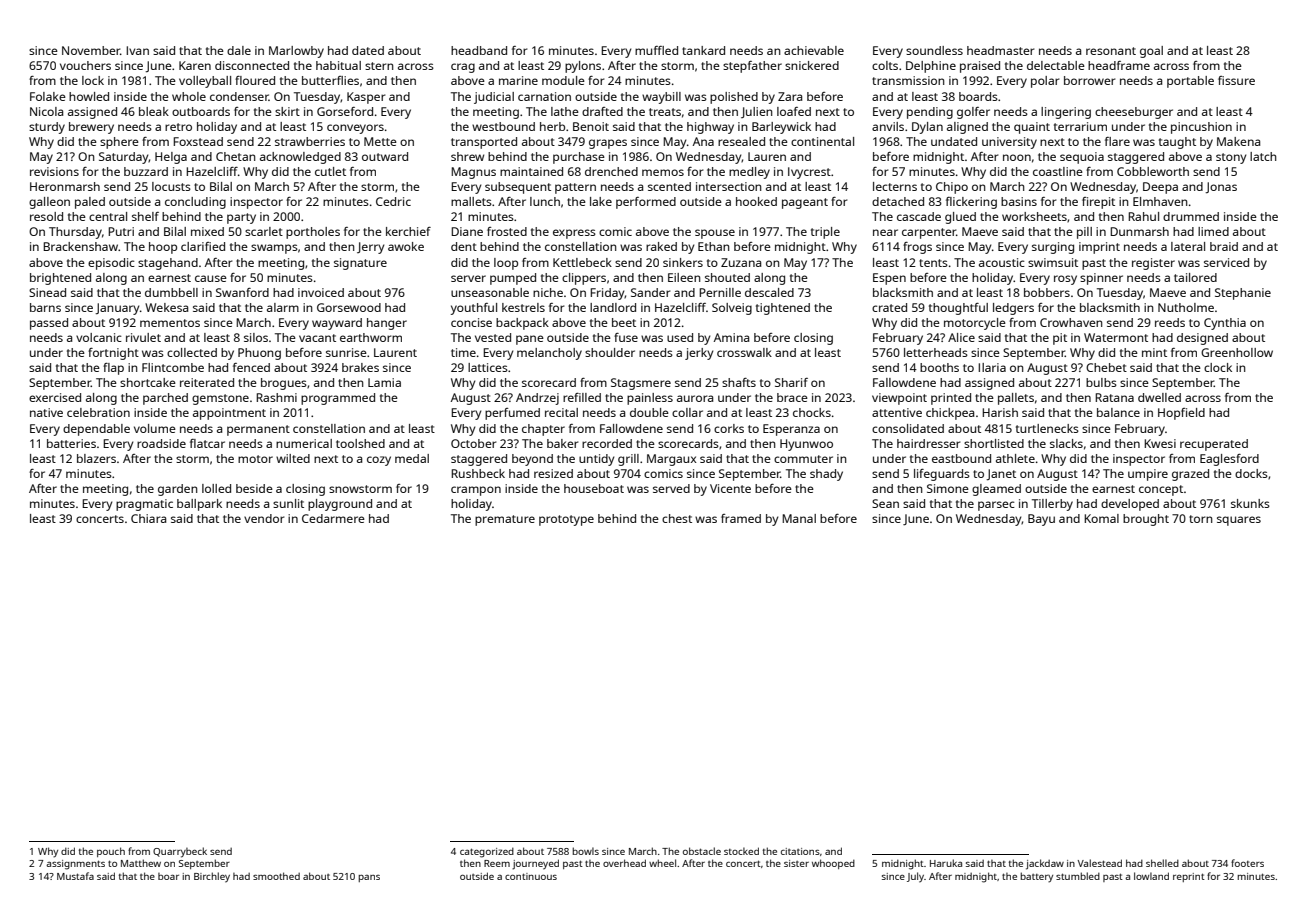  I want to click on wheel, so click(662, 863).
